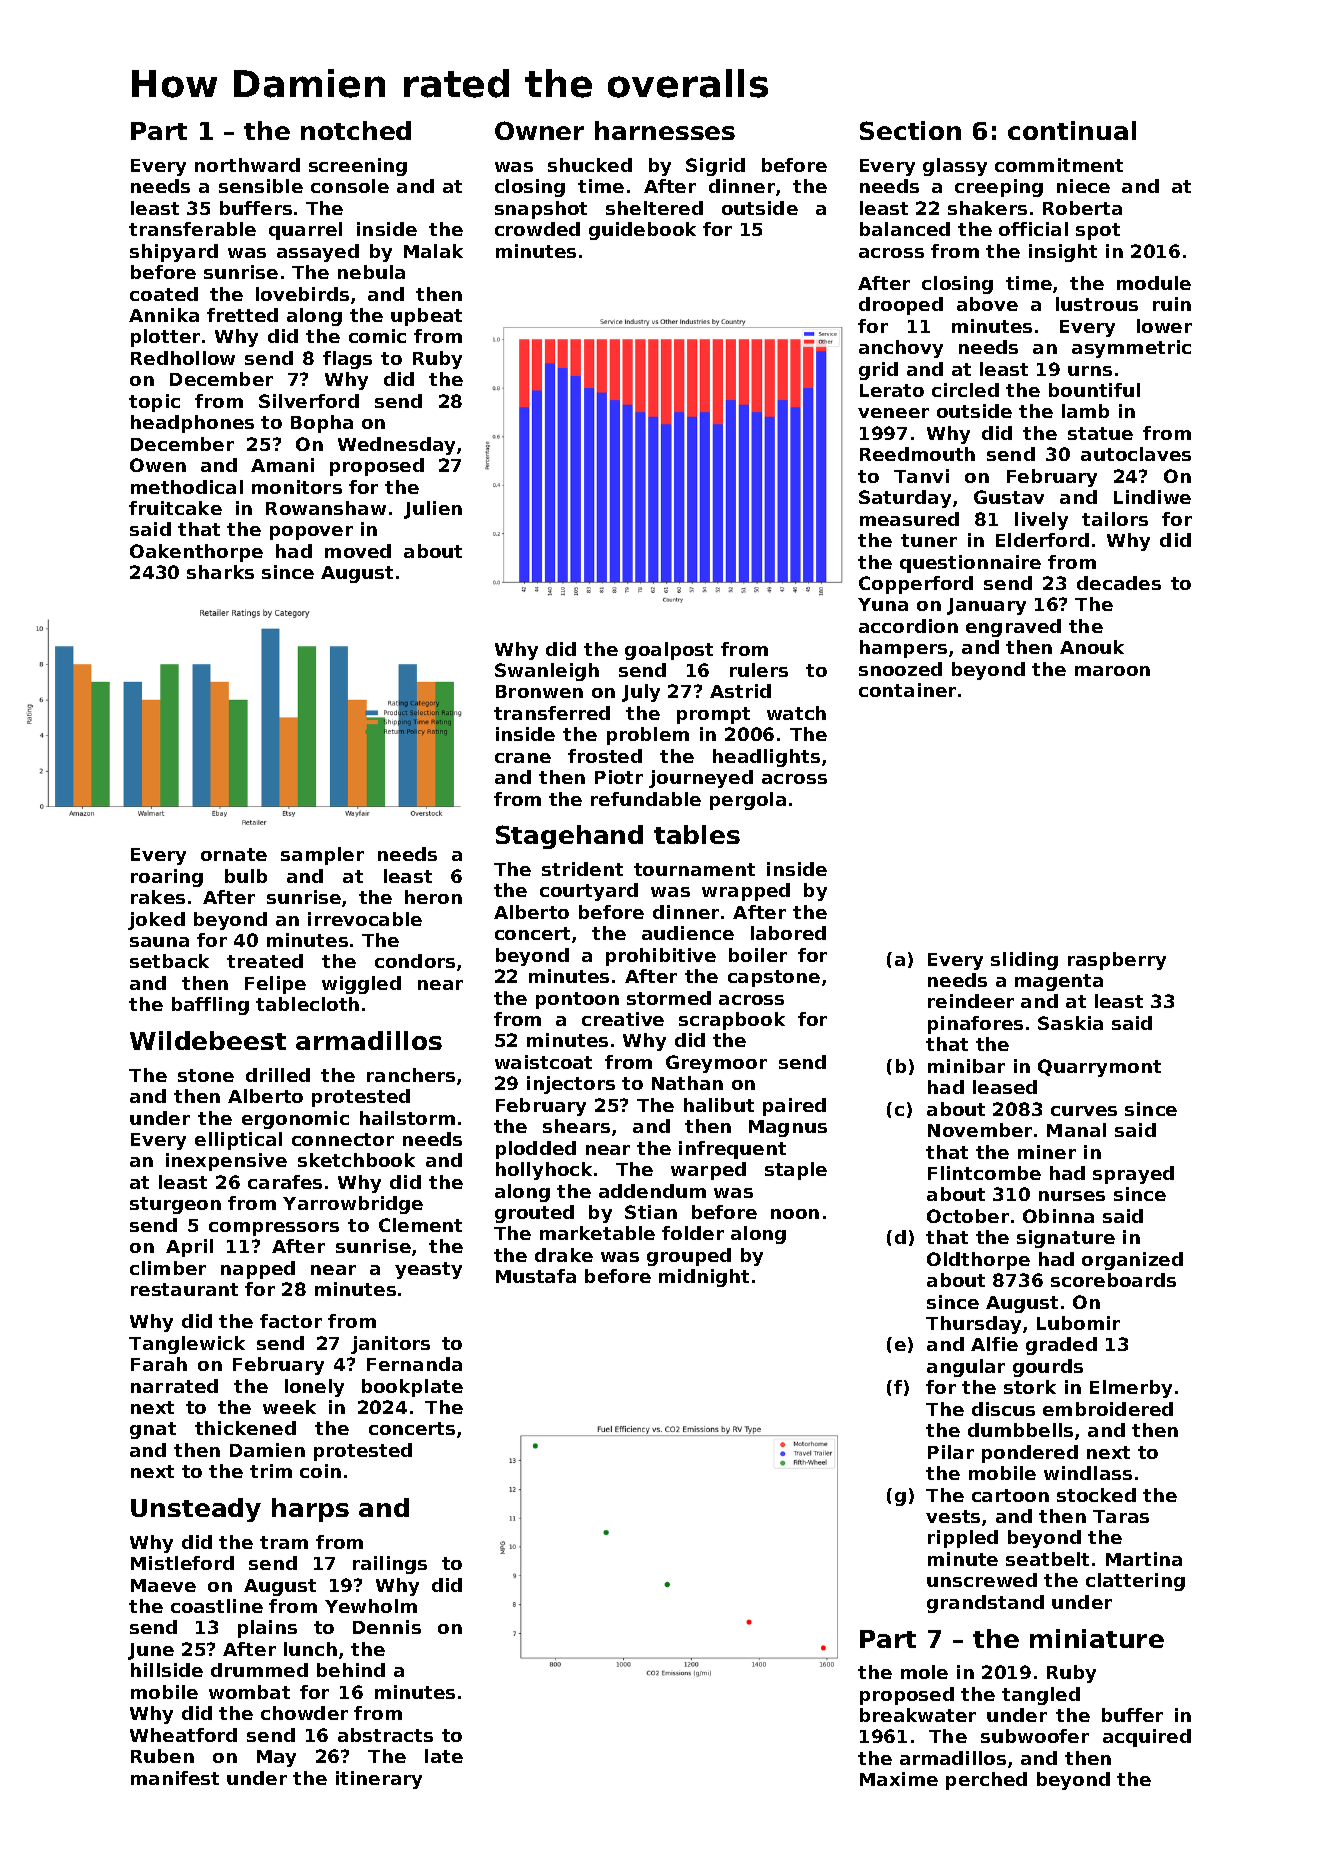  Describe the element at coordinates (314, 1388) in the page. I see `lonely` at that location.
